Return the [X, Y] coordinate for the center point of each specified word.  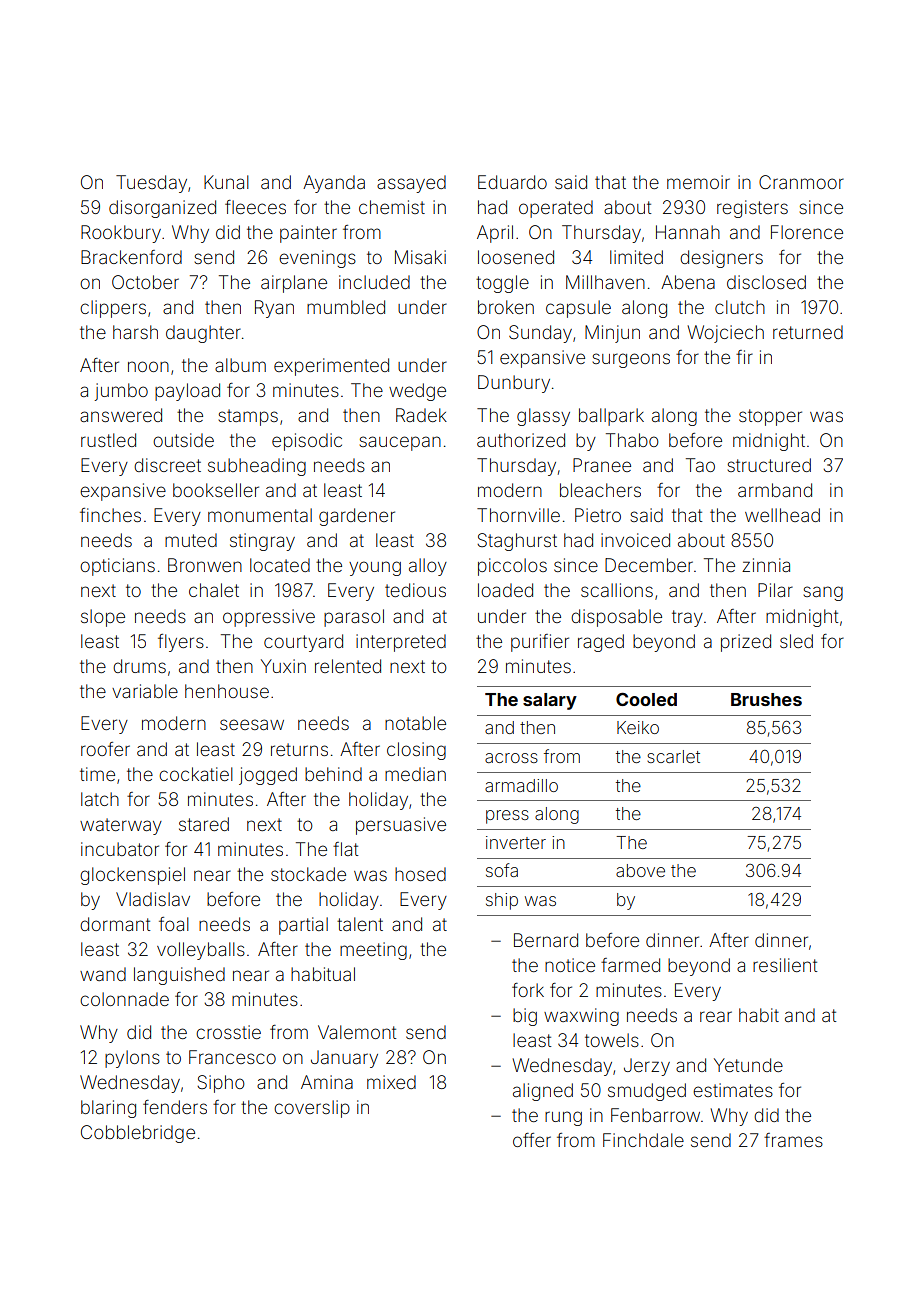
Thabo [632, 440]
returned [808, 332]
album [240, 365]
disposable [616, 618]
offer [532, 1140]
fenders [175, 1107]
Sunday [540, 334]
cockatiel [196, 774]
